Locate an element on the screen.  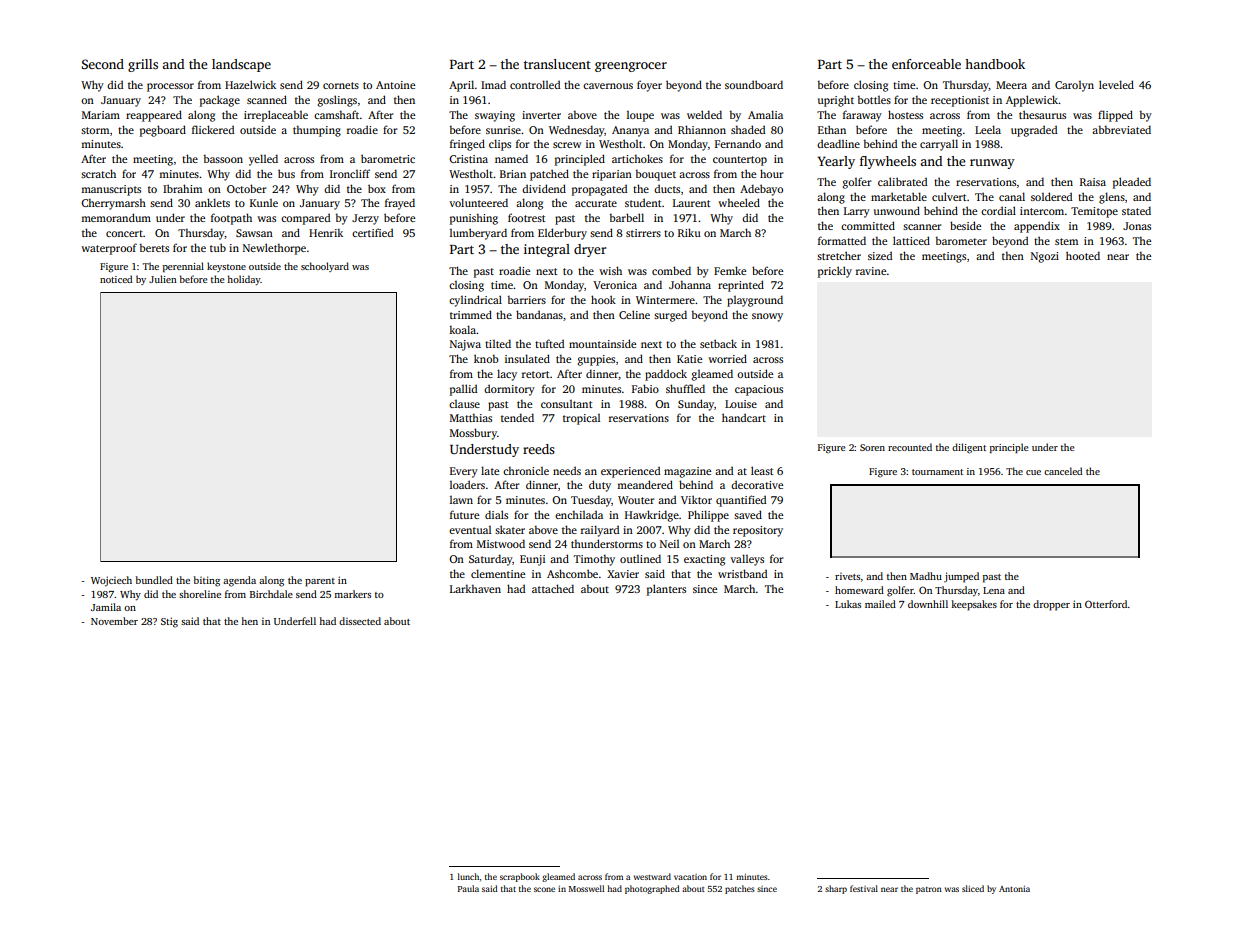
planters is located at coordinates (666, 590).
